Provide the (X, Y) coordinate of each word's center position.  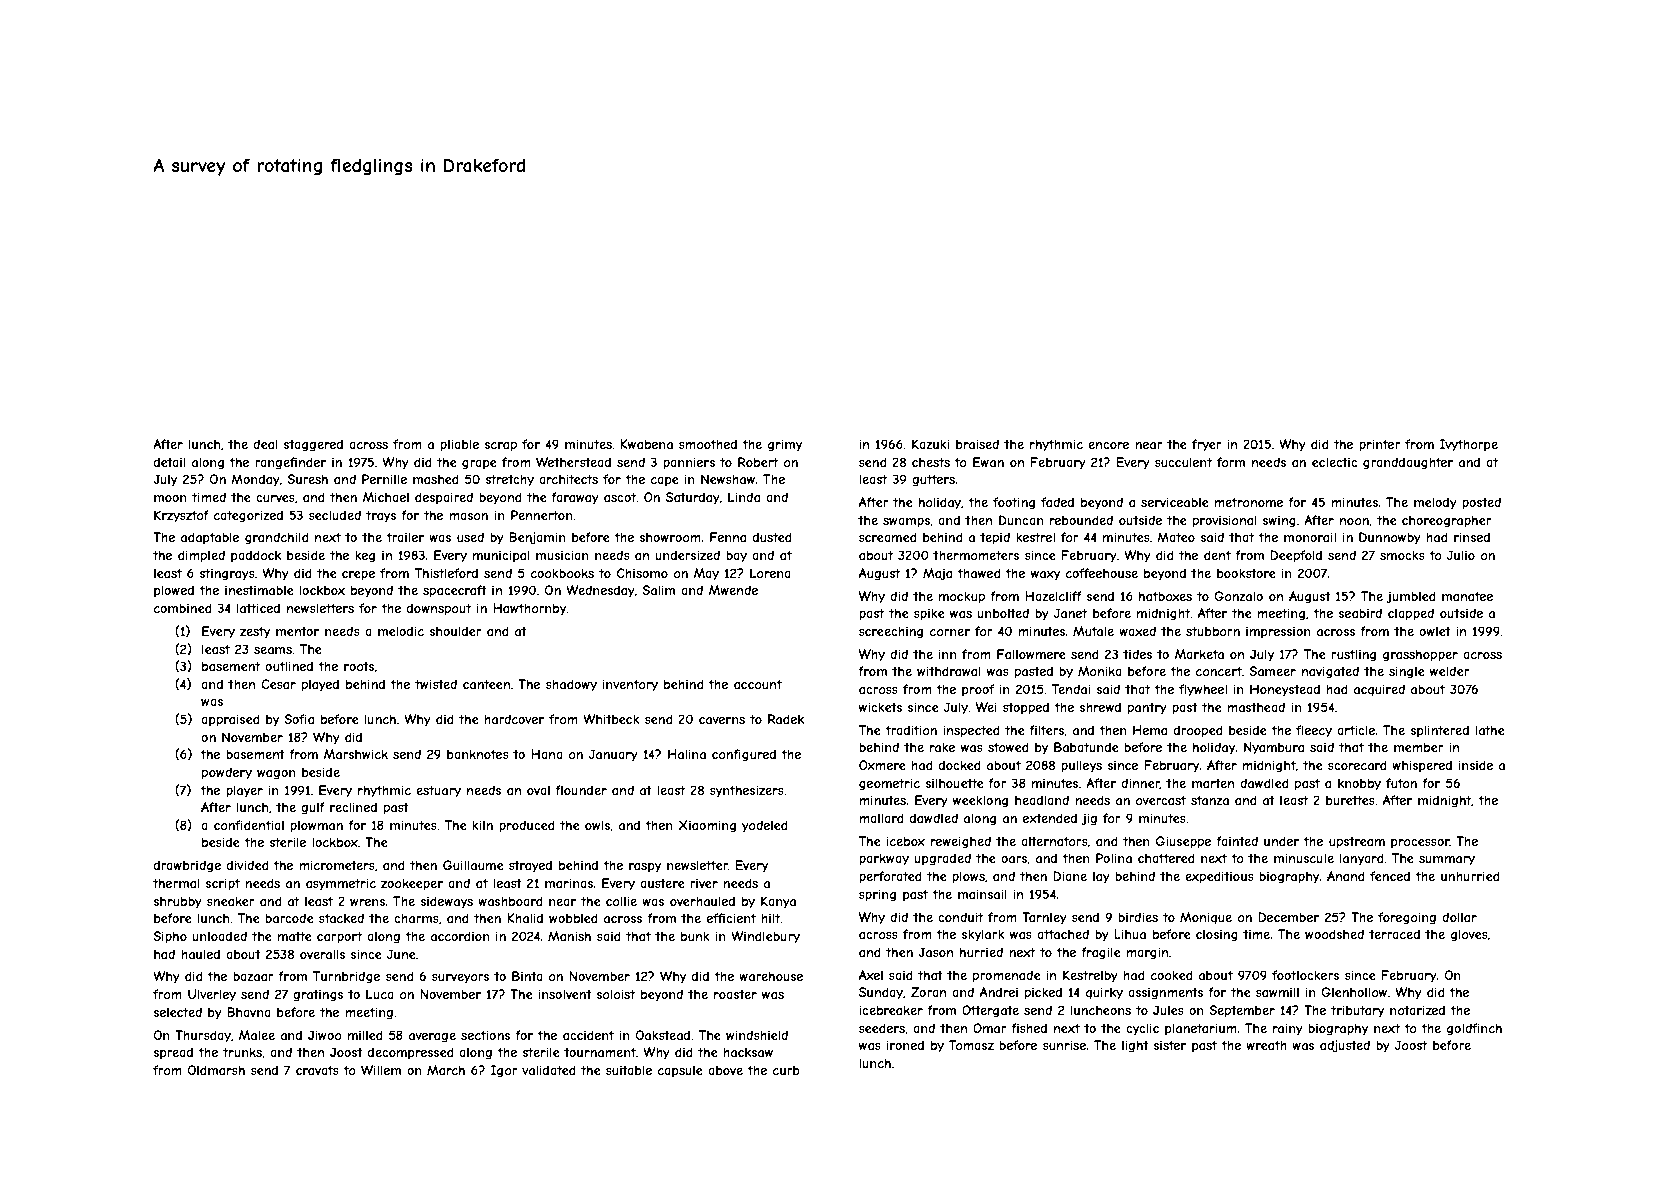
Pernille (384, 479)
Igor (504, 1071)
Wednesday (600, 591)
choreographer (1447, 521)
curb (786, 1070)
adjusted (1345, 1046)
